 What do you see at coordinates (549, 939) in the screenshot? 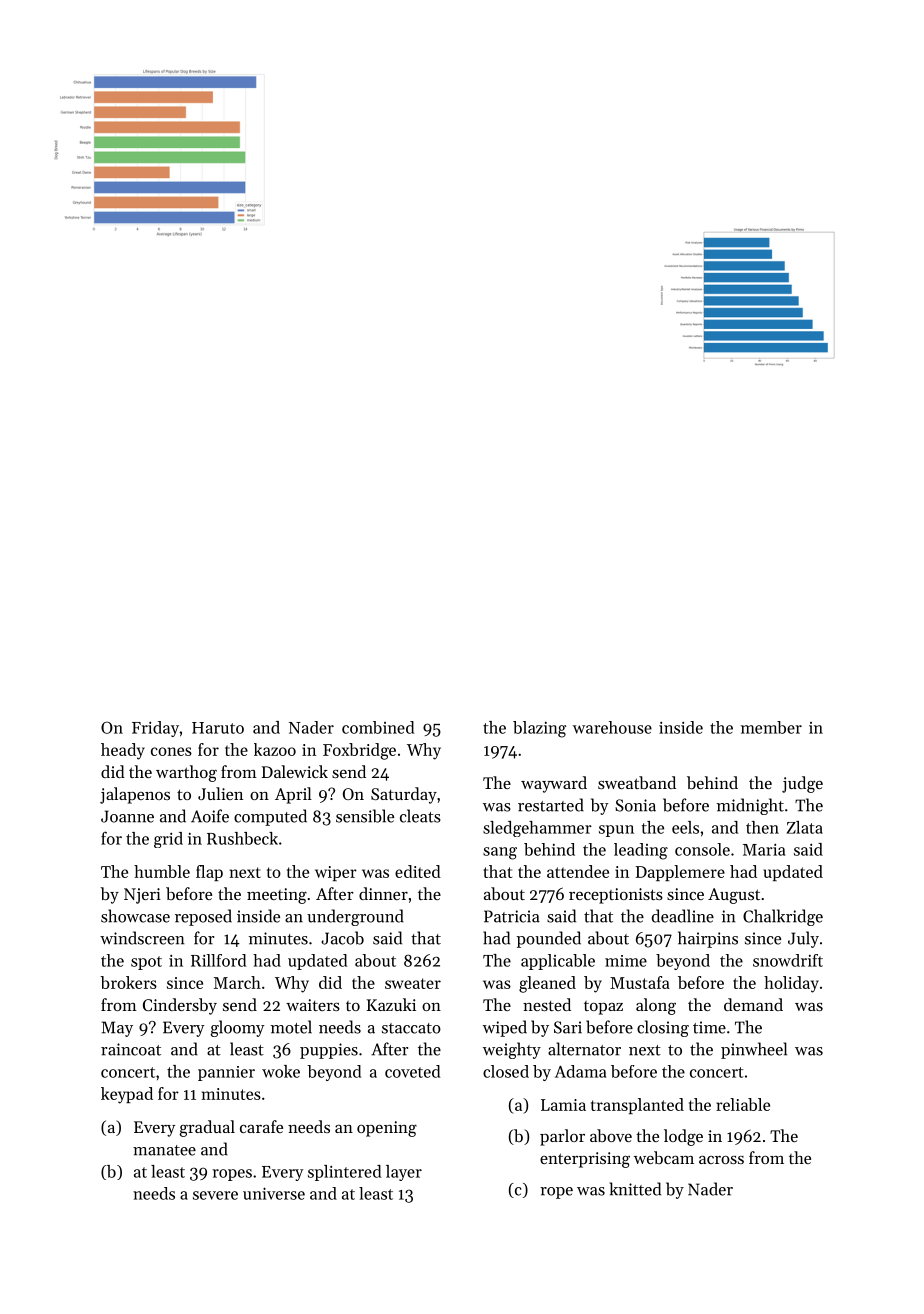
I see `pounded` at bounding box center [549, 939].
